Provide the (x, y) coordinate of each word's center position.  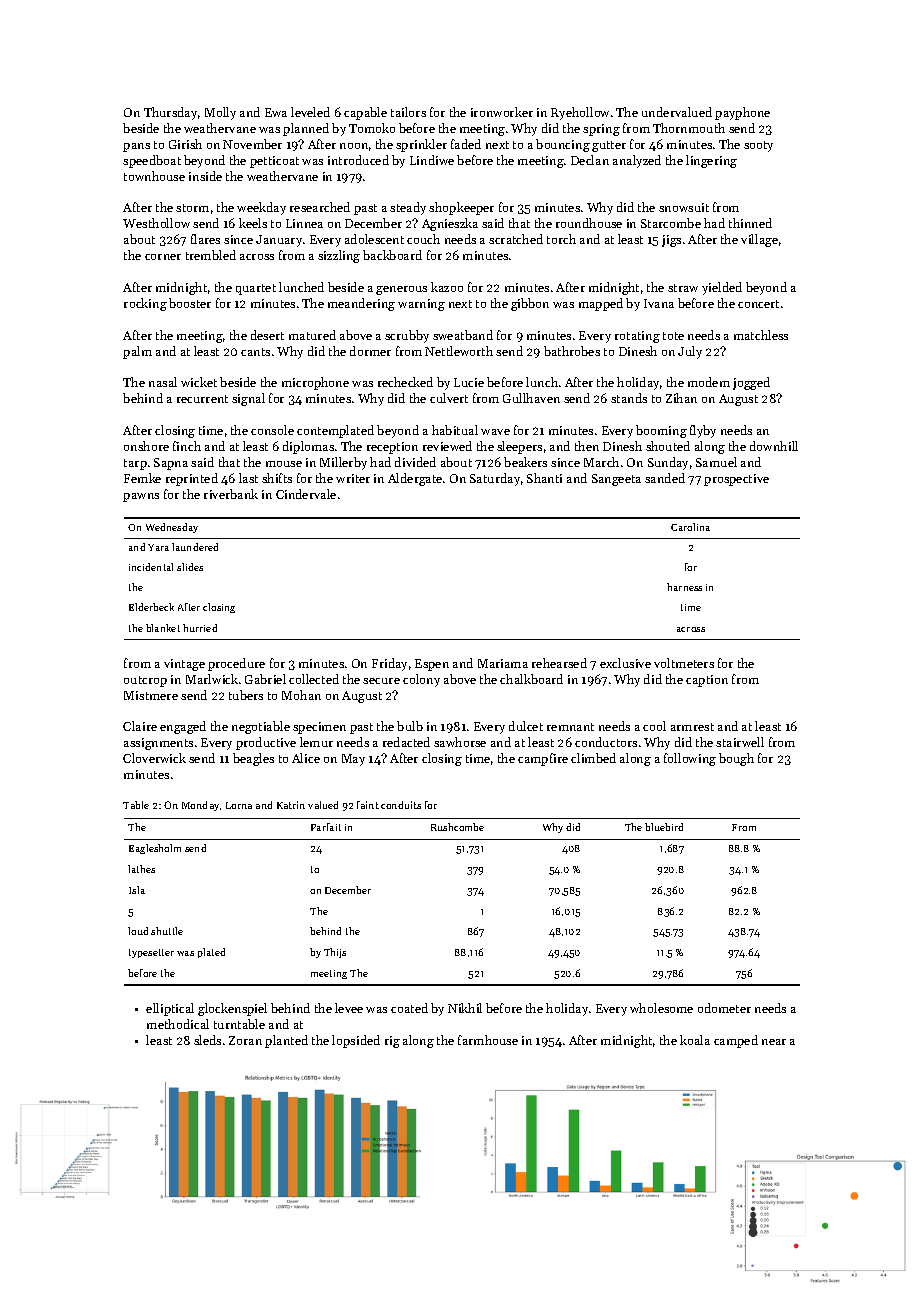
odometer (724, 1008)
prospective (736, 480)
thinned (750, 223)
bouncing (563, 145)
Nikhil (465, 1008)
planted (286, 1041)
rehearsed (559, 663)
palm (137, 352)
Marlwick (212, 679)
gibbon (530, 304)
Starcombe (671, 223)
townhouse (154, 176)
